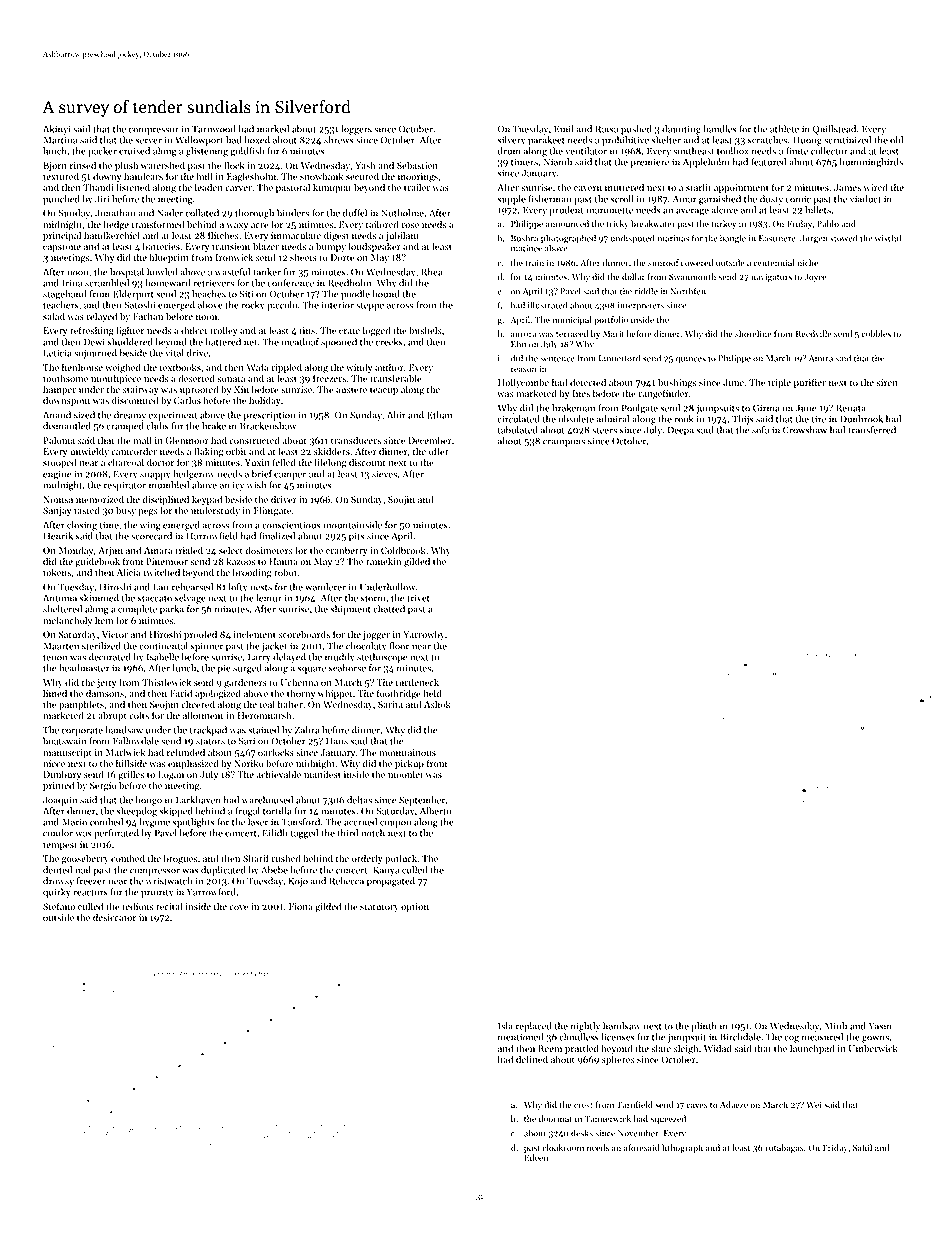  Describe the element at coordinates (60, 801) in the page. I see `Joaquin` at that location.
